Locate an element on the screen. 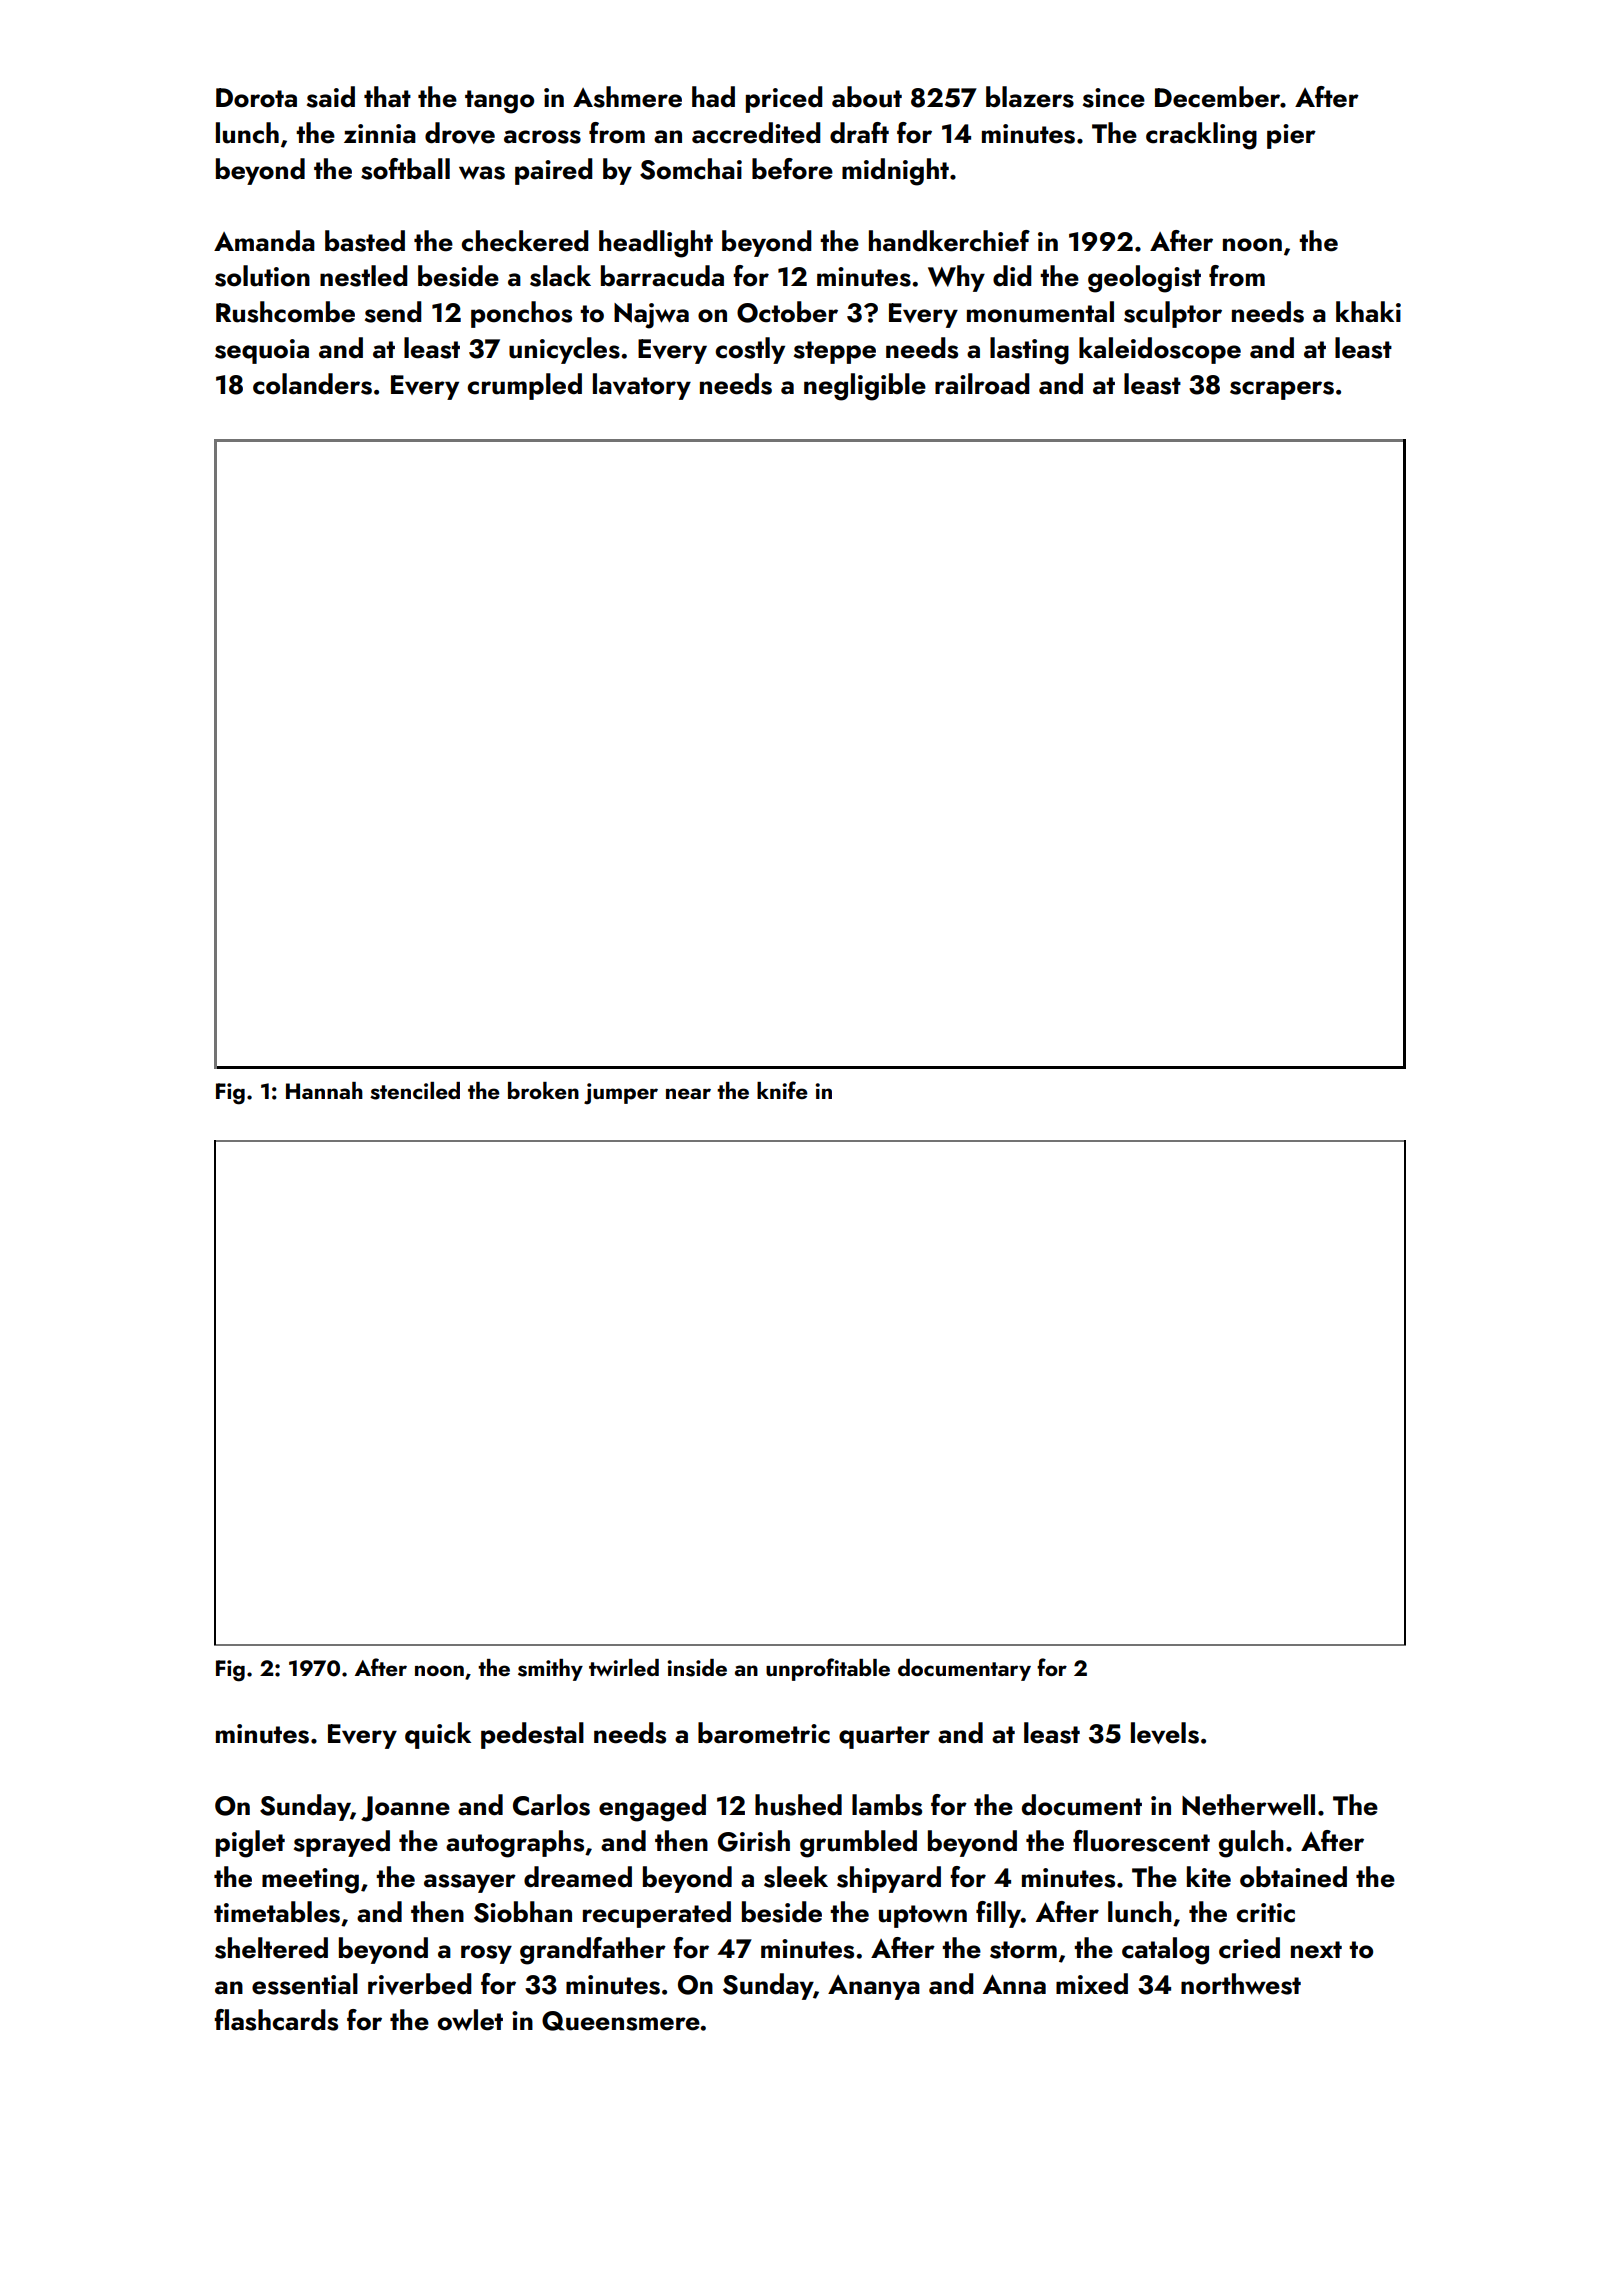 Image resolution: width=1620 pixels, height=2292 pixels. catalog is located at coordinates (1165, 1951).
